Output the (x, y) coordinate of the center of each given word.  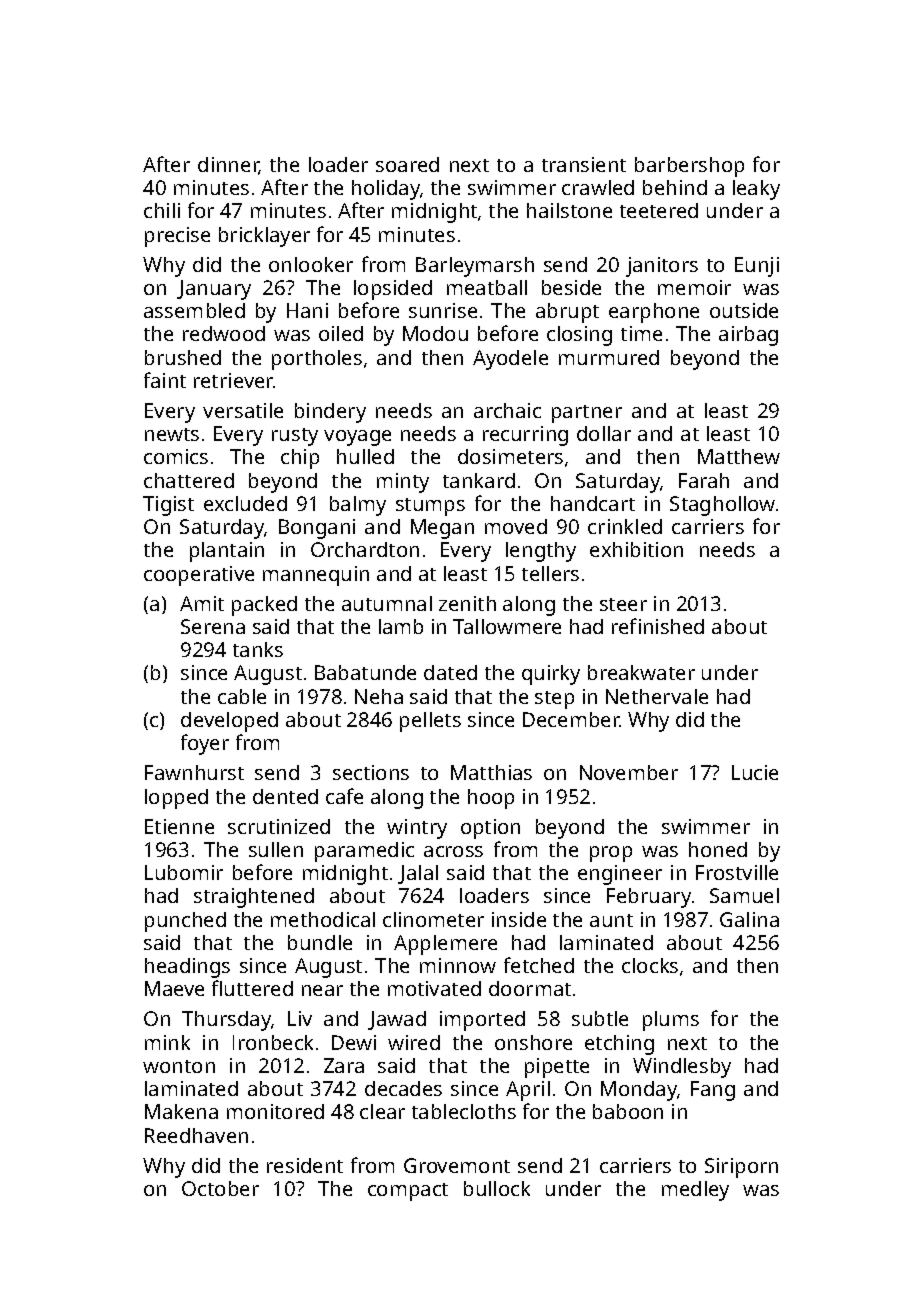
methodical (323, 919)
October (220, 1188)
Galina (749, 919)
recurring (525, 436)
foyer (205, 744)
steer (623, 604)
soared (407, 164)
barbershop (689, 167)
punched (185, 922)
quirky (551, 675)
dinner (228, 166)
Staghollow (722, 506)
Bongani (317, 529)
